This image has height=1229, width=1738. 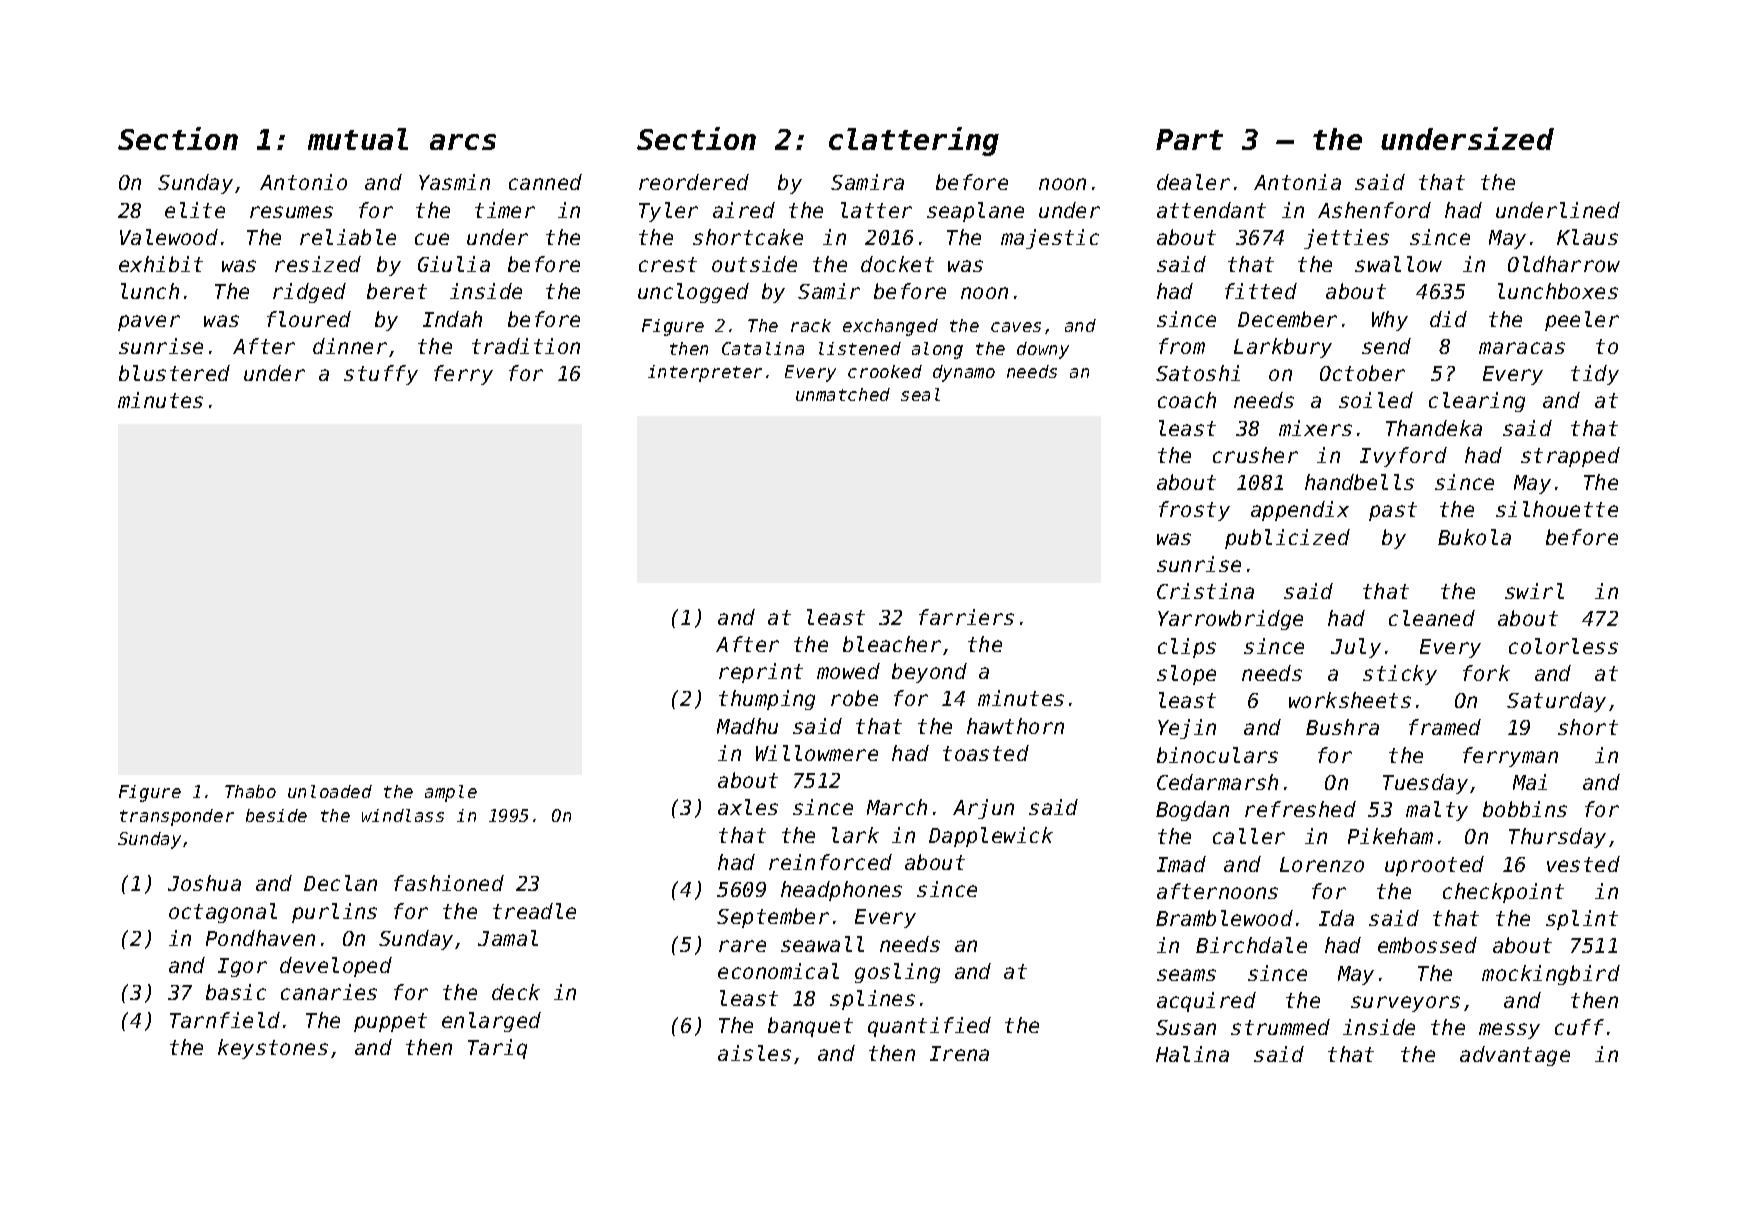 What do you see at coordinates (897, 264) in the image?
I see `docket` at bounding box center [897, 264].
